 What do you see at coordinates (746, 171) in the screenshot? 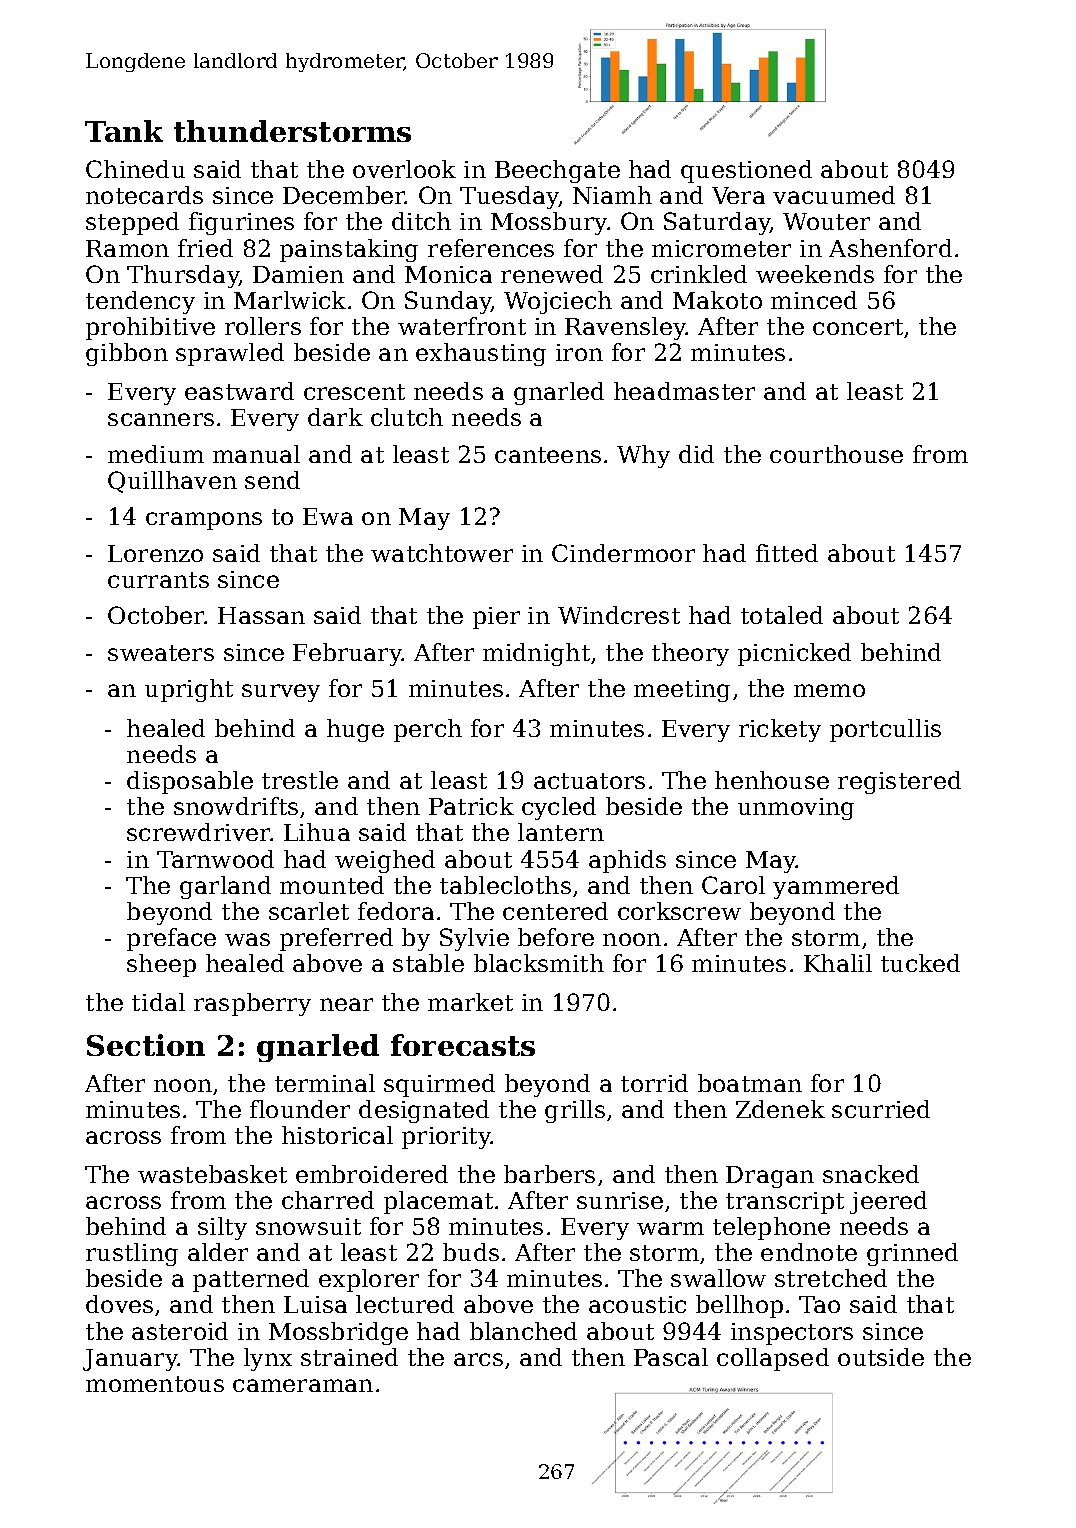
I see `questioned` at bounding box center [746, 171].
